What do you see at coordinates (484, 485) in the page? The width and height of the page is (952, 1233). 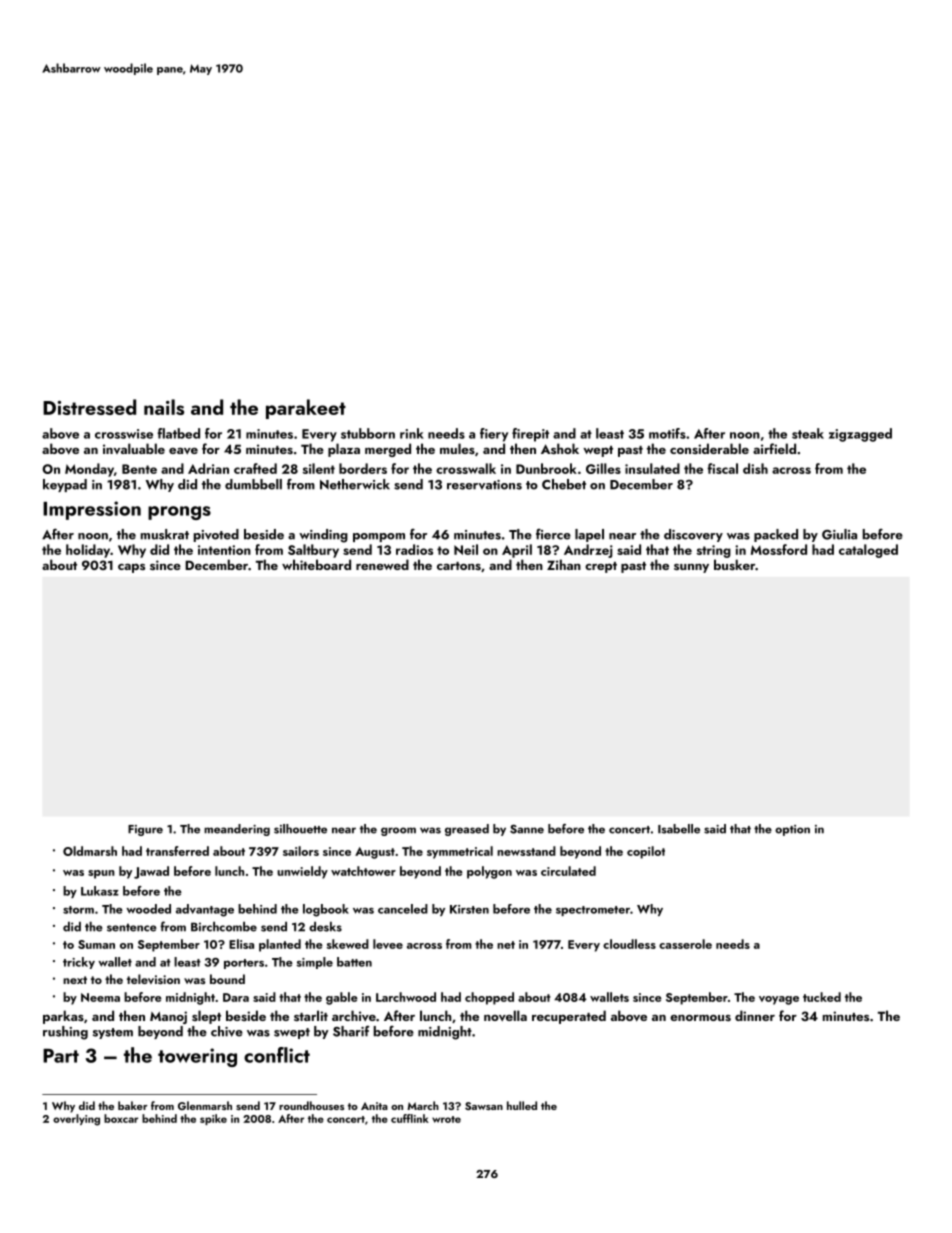 I see `reservations` at bounding box center [484, 485].
